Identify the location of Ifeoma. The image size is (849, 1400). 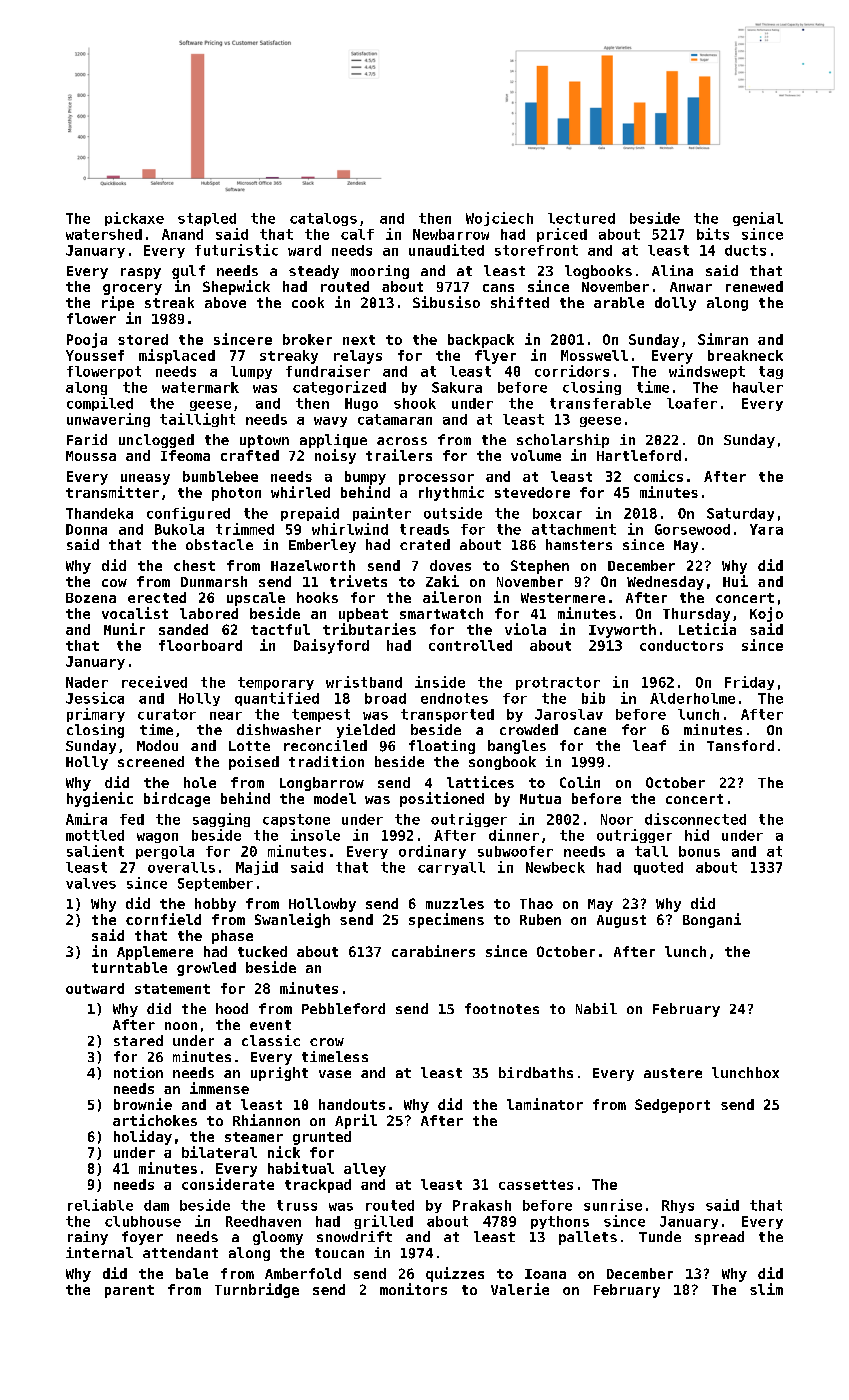
(185, 455).
